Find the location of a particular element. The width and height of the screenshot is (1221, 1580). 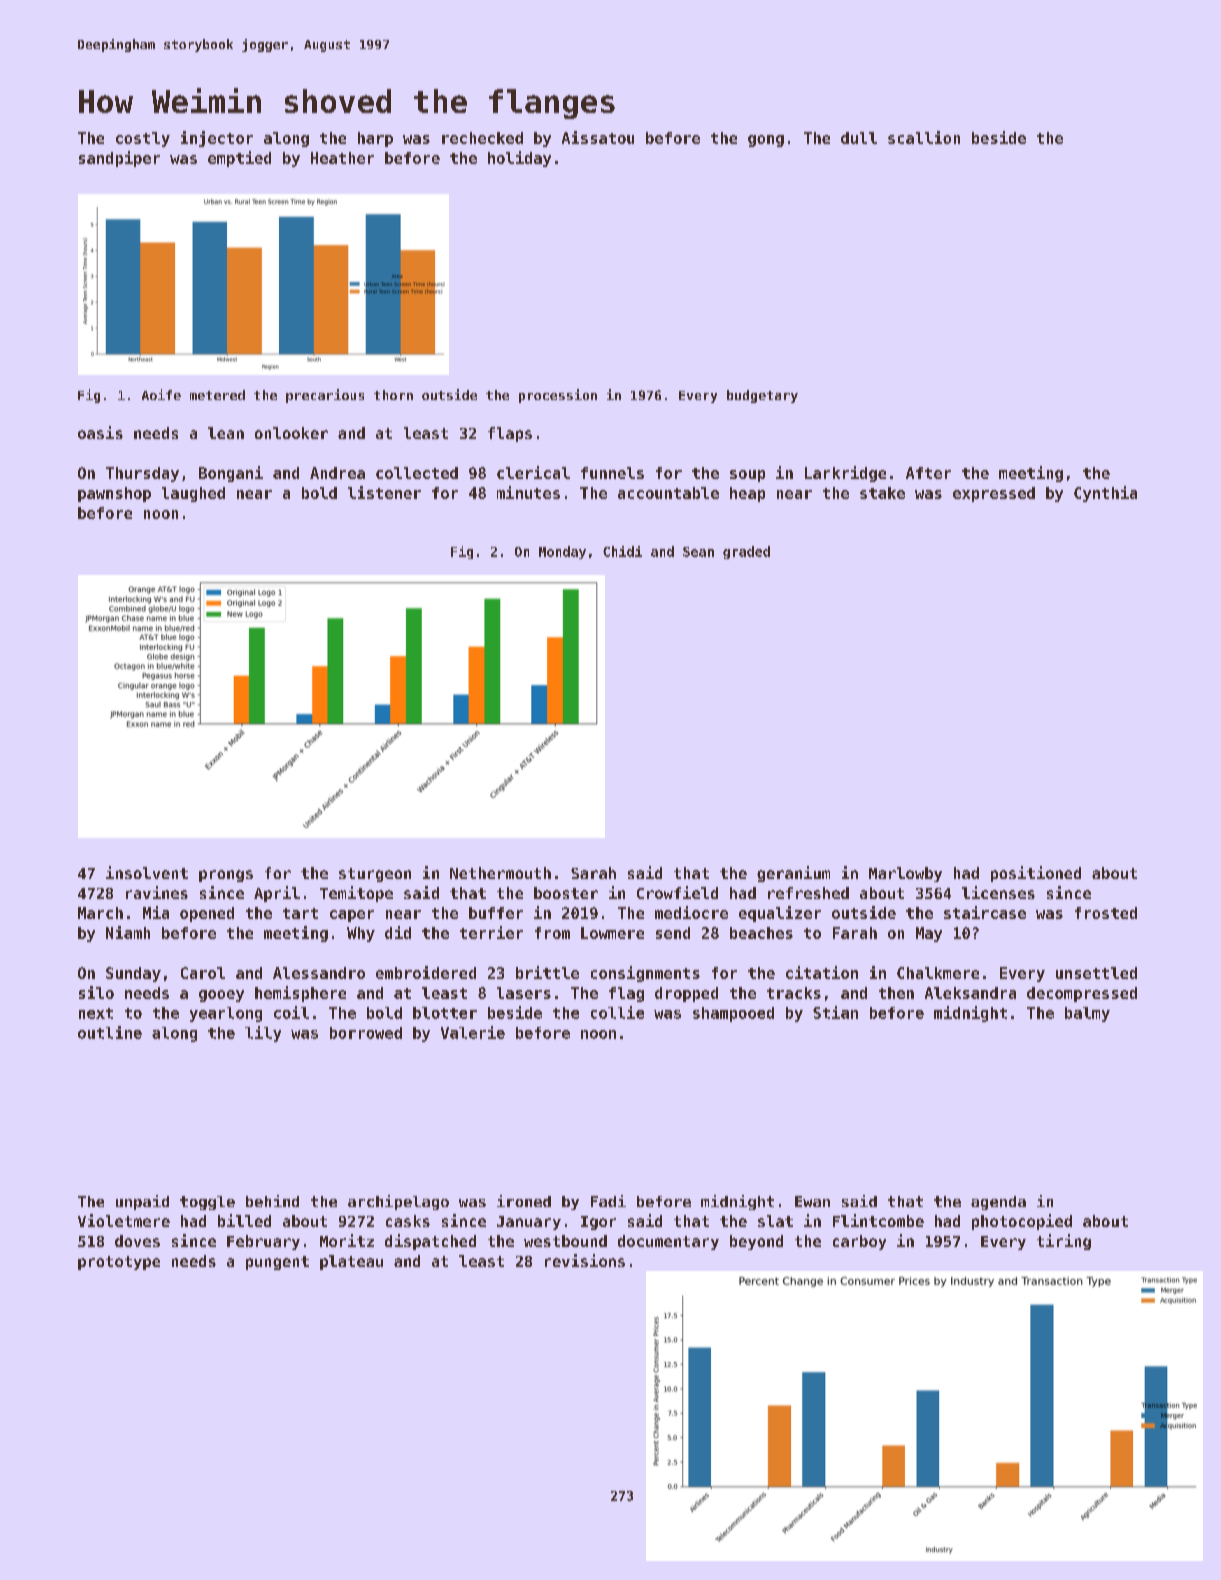

scallion is located at coordinates (924, 137).
